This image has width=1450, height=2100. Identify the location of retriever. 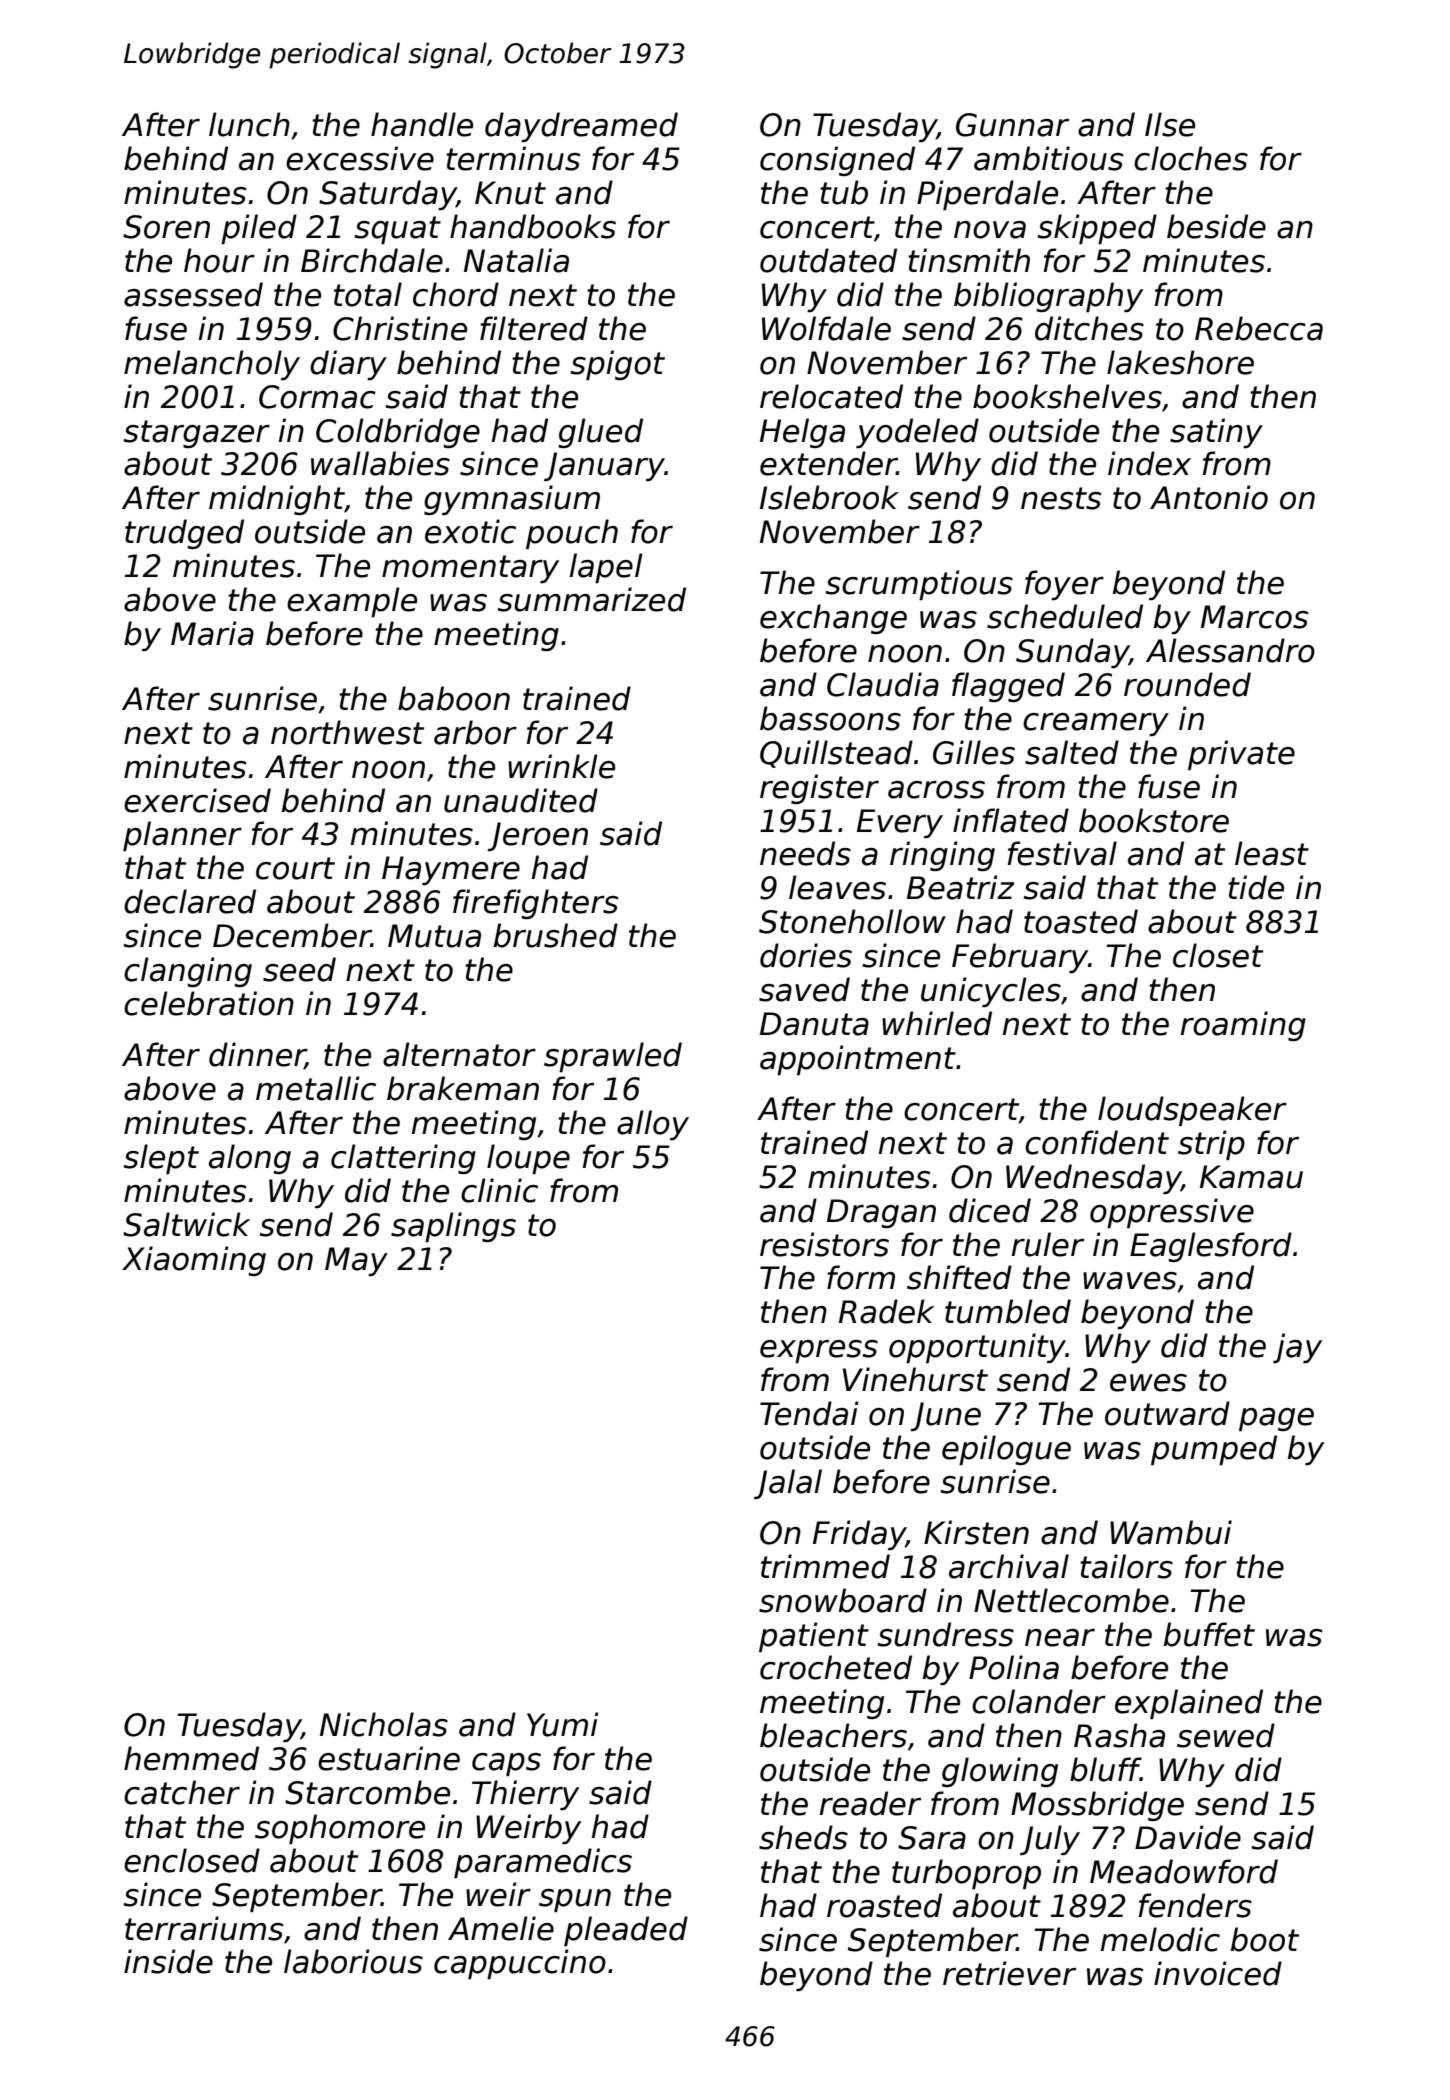
(1009, 1973).
